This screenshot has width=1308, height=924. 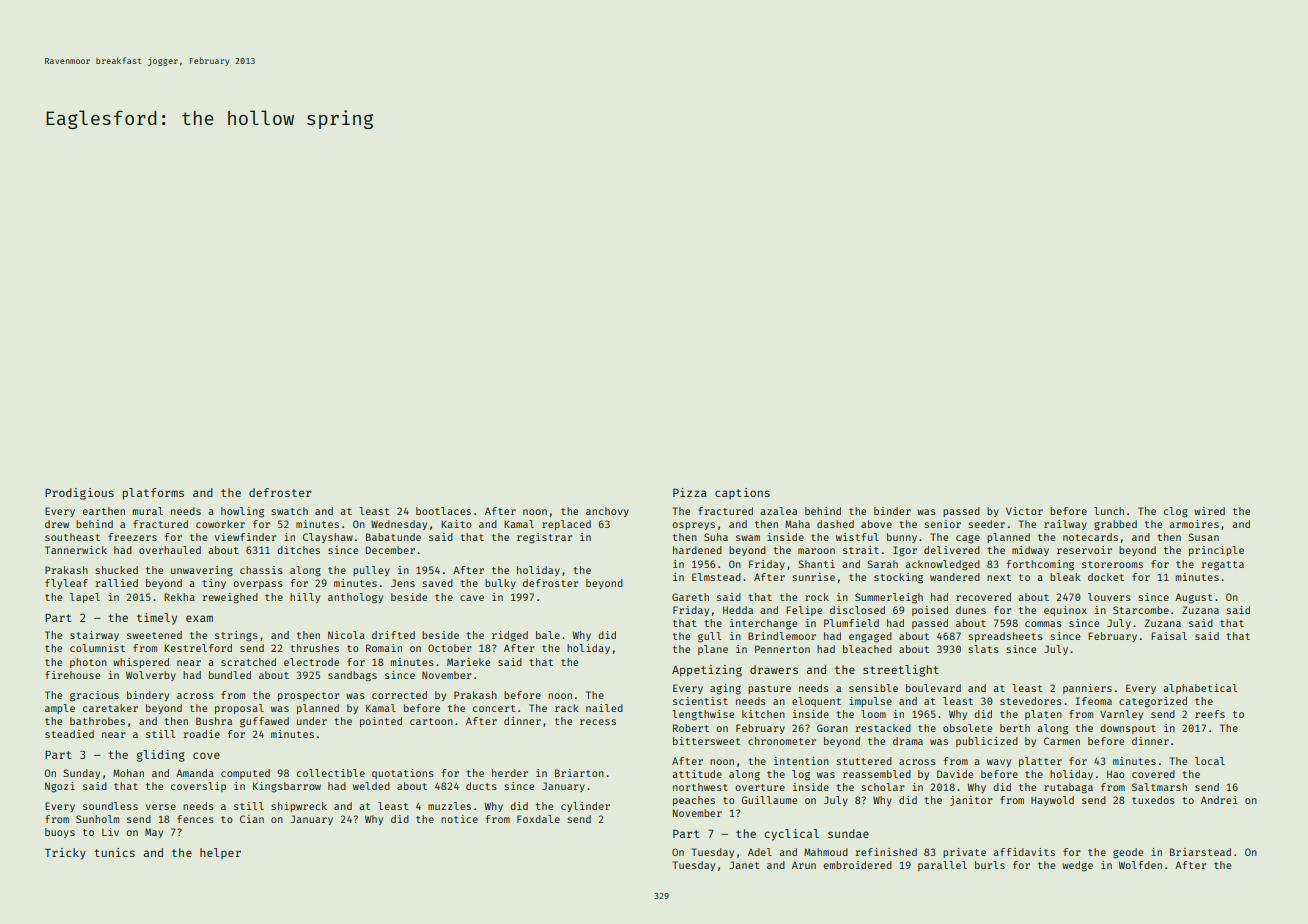 What do you see at coordinates (1024, 511) in the screenshot?
I see `Victor` at bounding box center [1024, 511].
